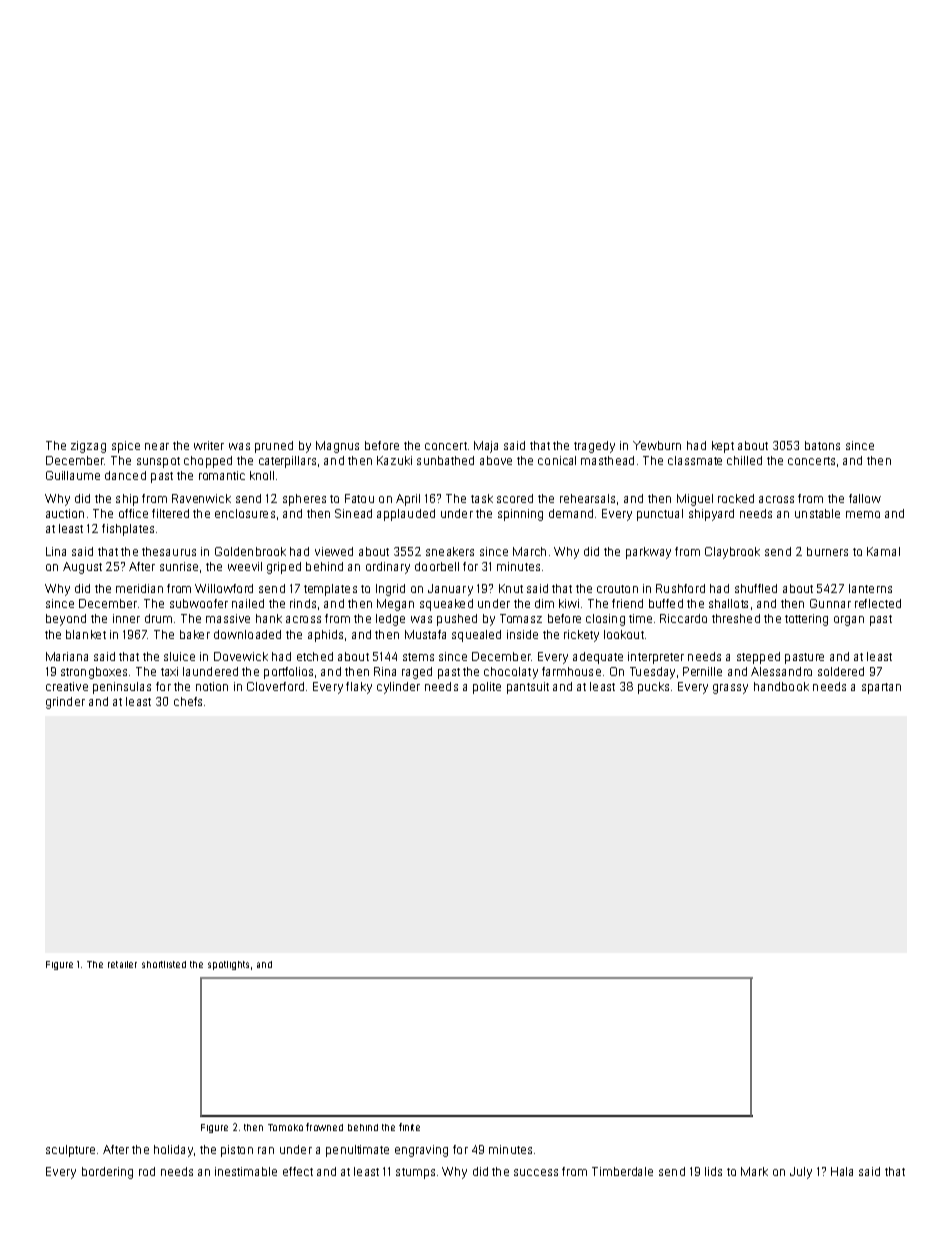 This screenshot has height=1233, width=952. What do you see at coordinates (648, 553) in the screenshot?
I see `parkway` at bounding box center [648, 553].
